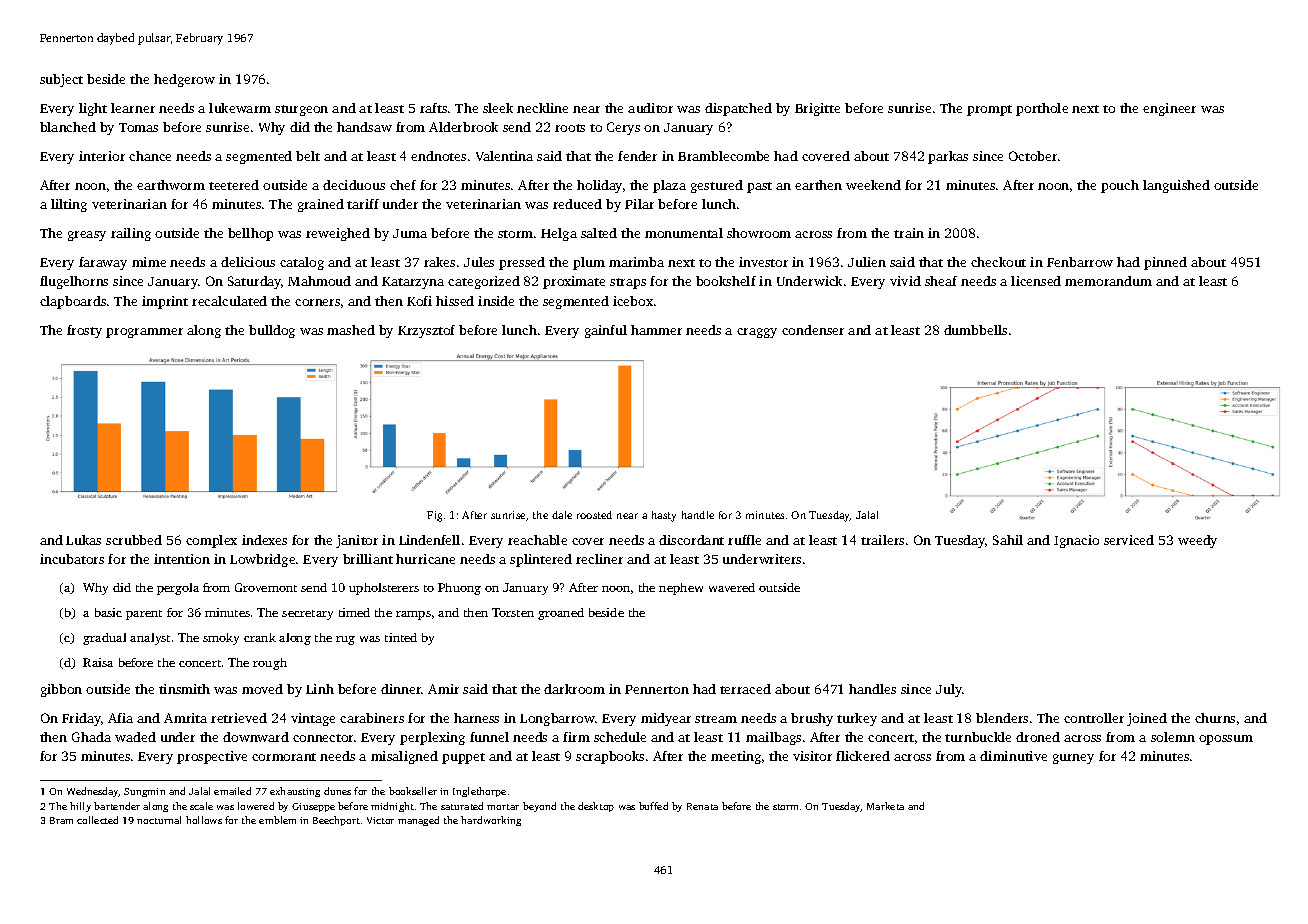 The image size is (1308, 924). Describe the element at coordinates (433, 108) in the image. I see `rafts` at that location.
